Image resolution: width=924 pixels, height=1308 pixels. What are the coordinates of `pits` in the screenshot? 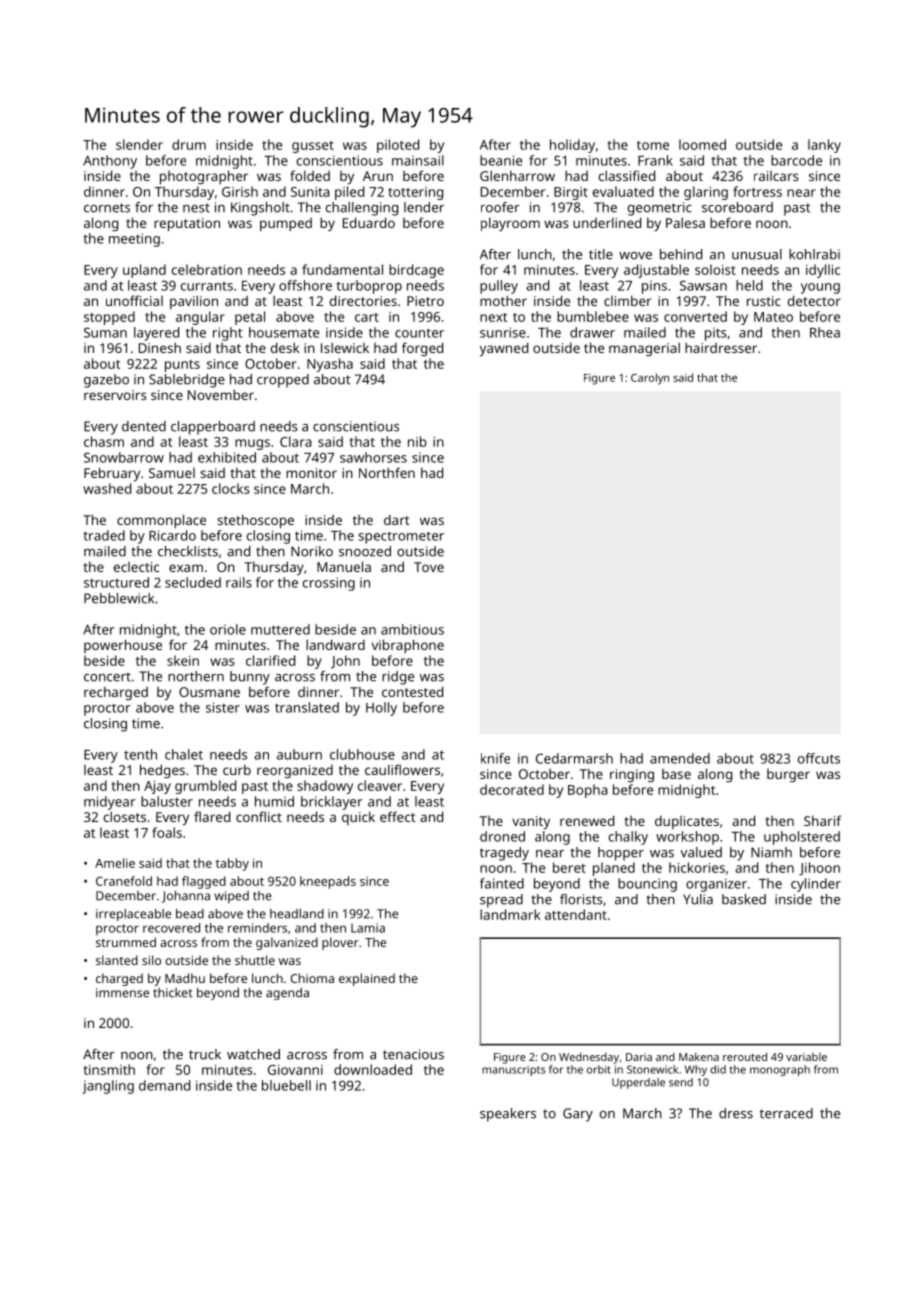 It's located at (716, 334).
